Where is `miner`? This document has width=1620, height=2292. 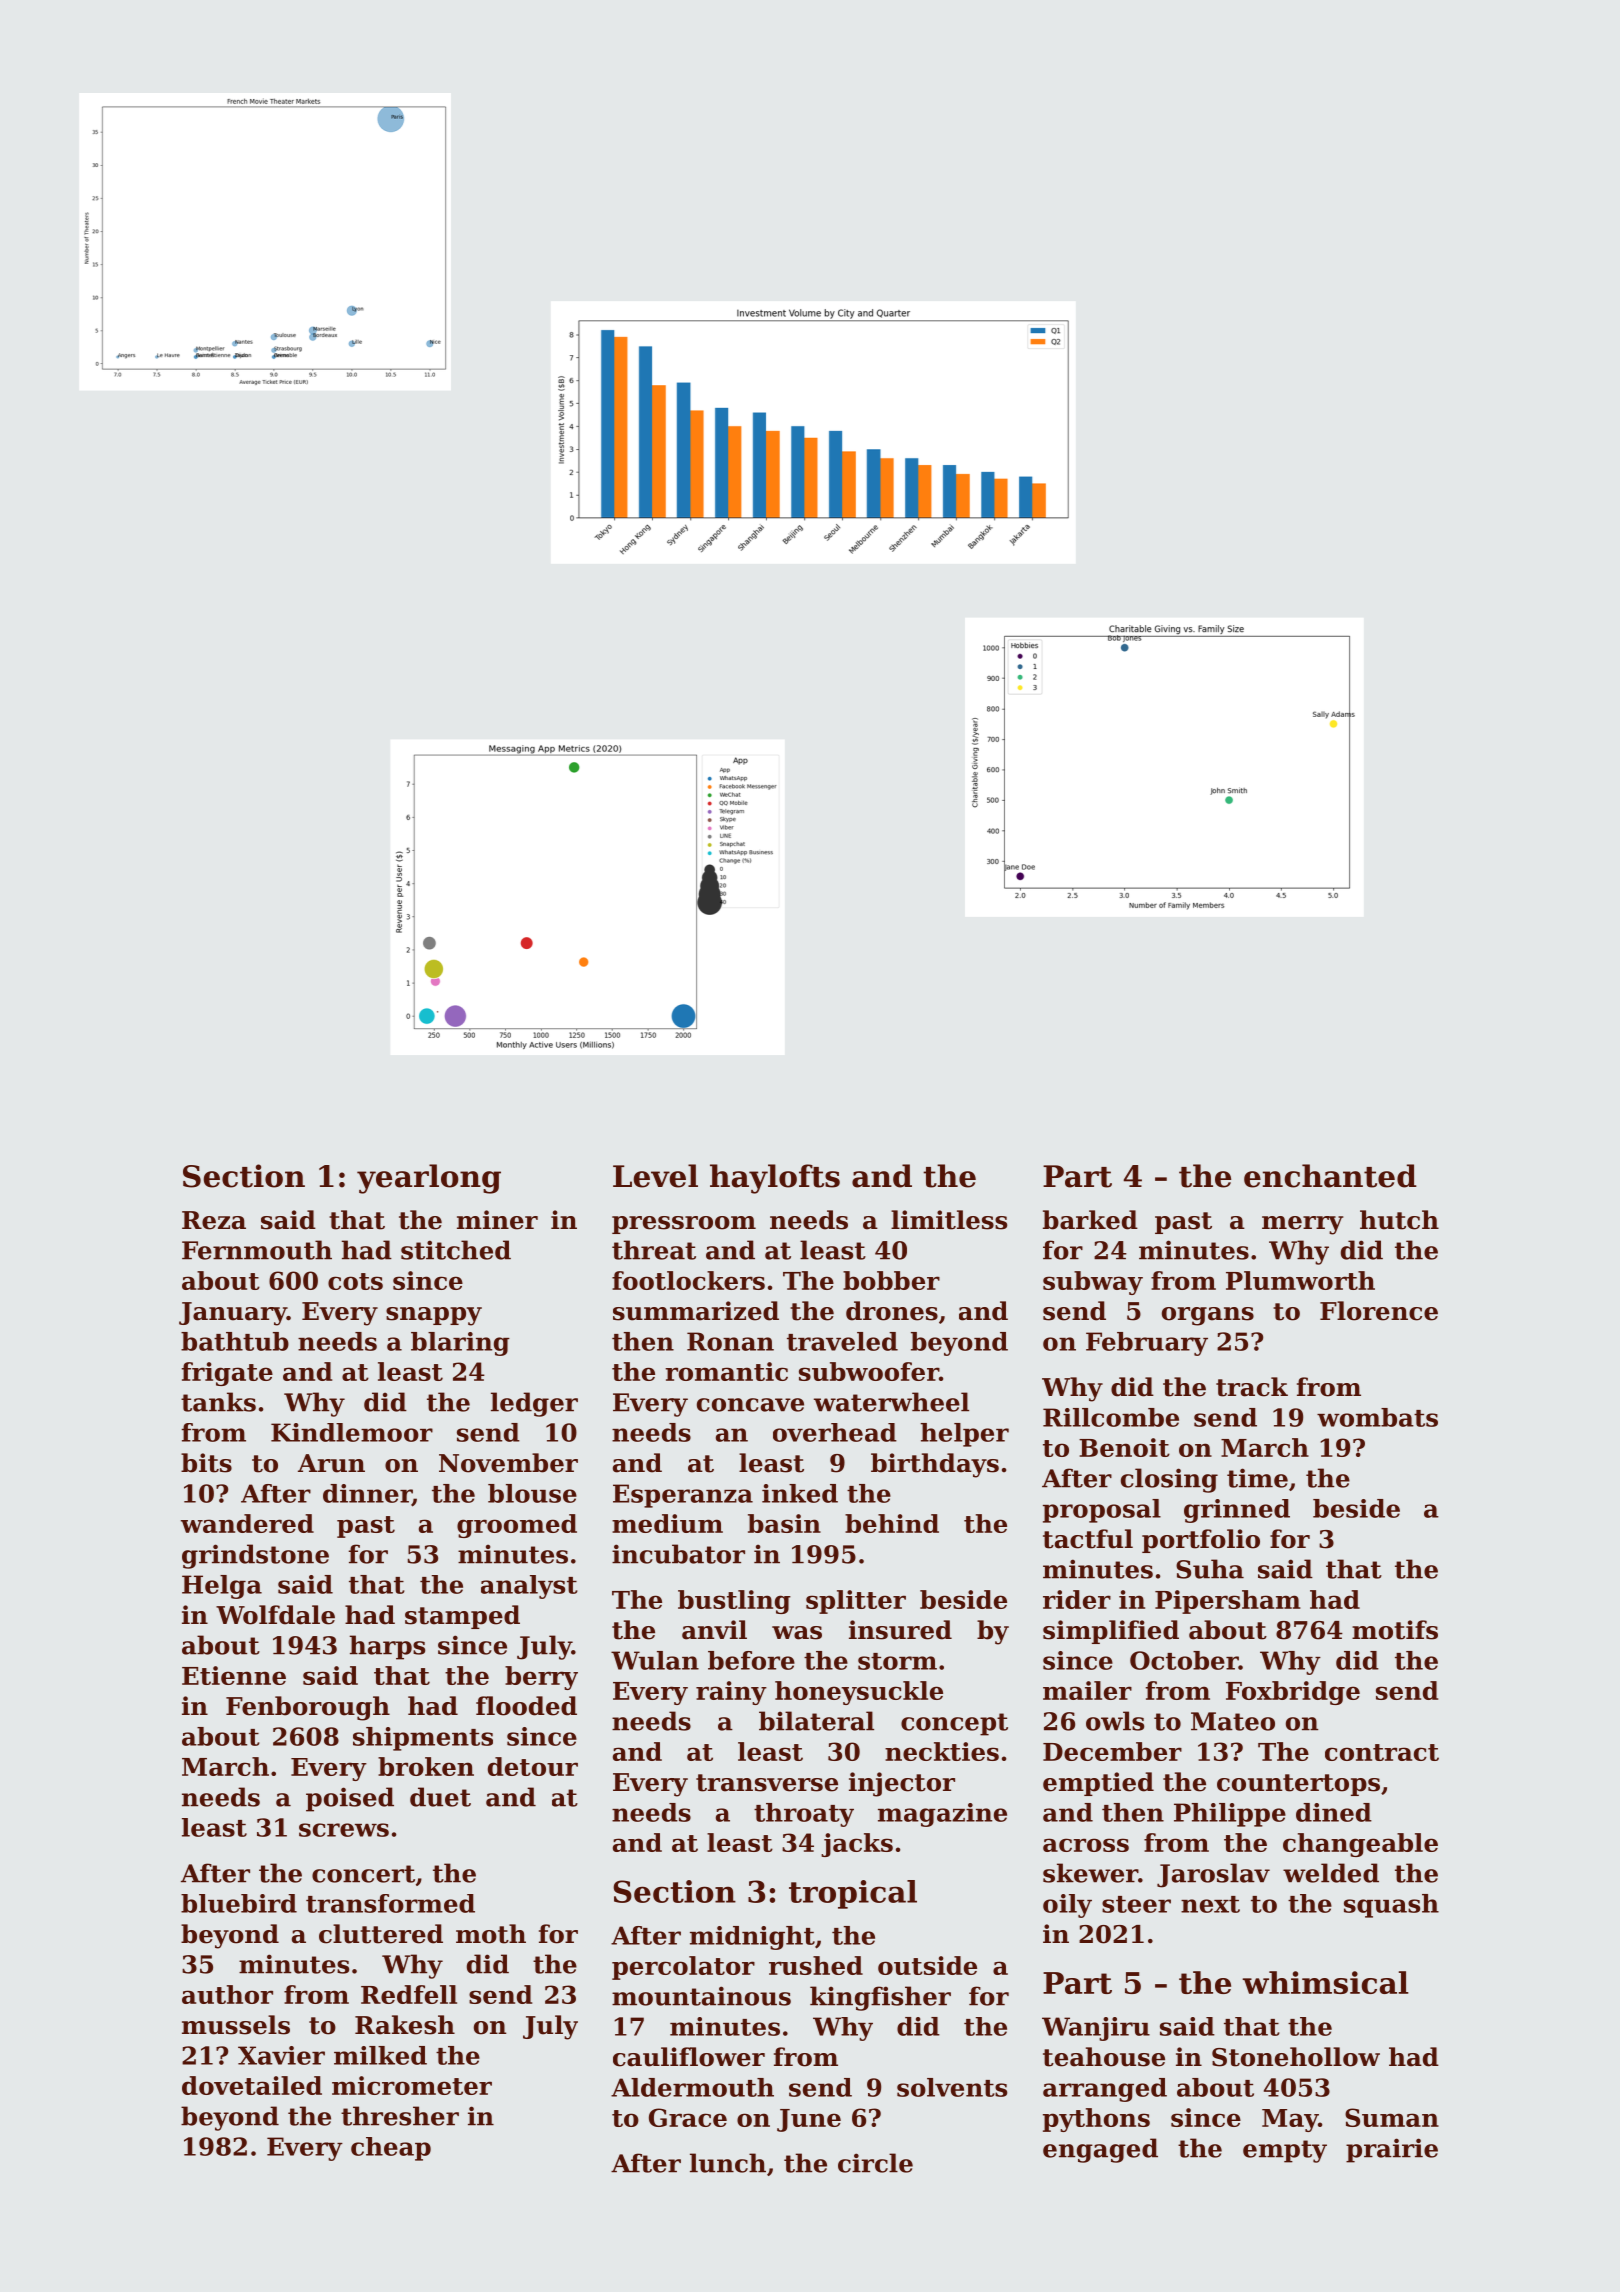
miner is located at coordinates (497, 1220).
